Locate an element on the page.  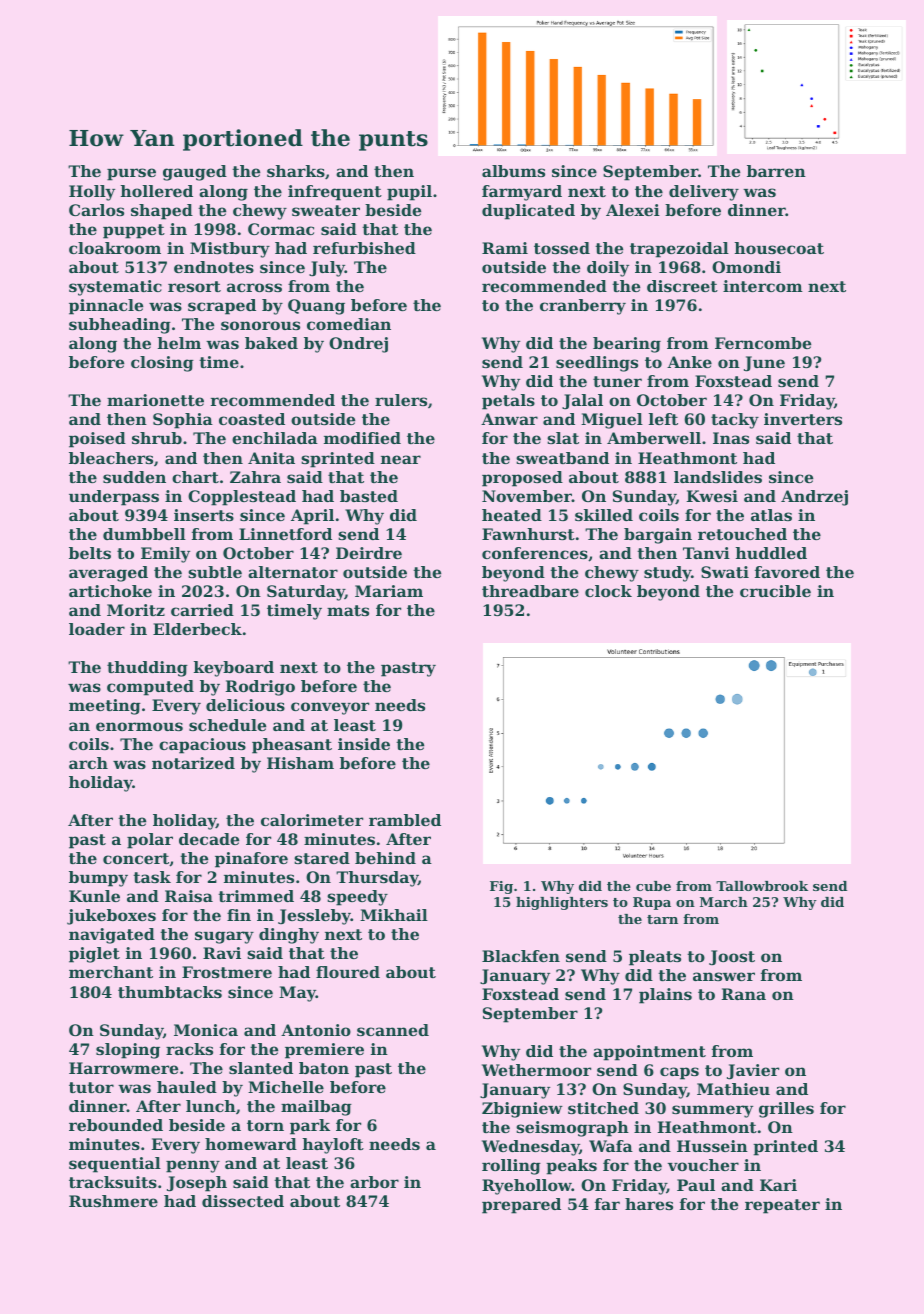
trapezoidal is located at coordinates (679, 250).
